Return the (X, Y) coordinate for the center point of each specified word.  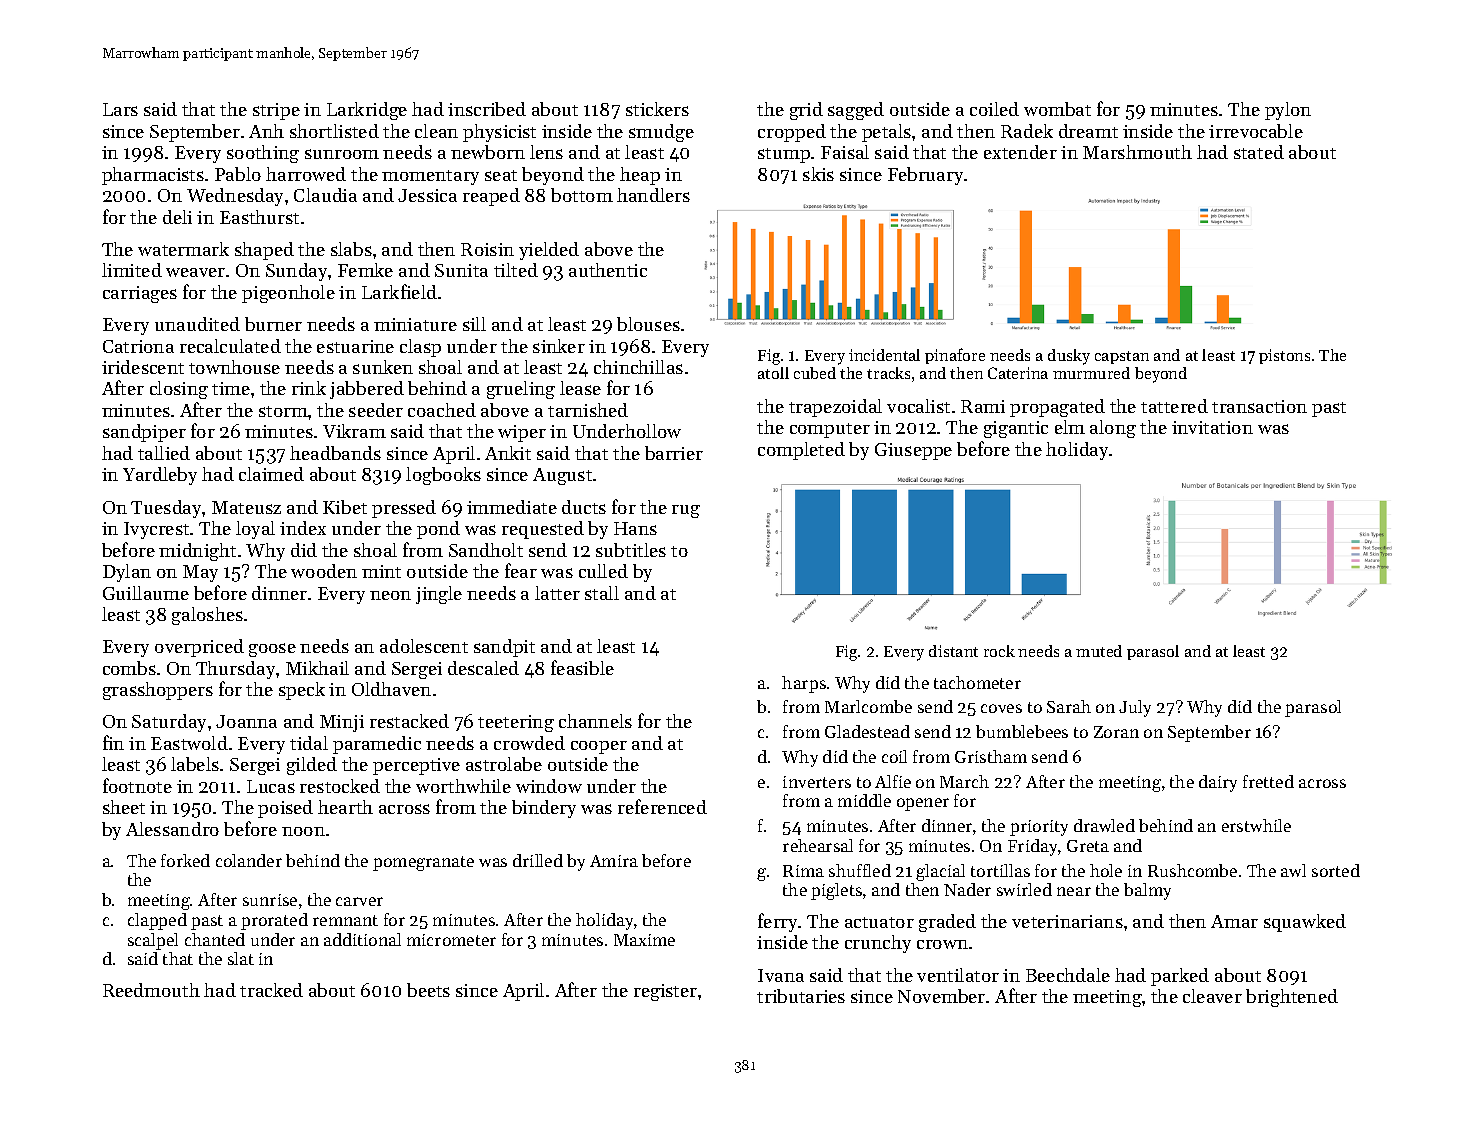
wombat (1057, 109)
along (1113, 429)
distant (953, 651)
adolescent (424, 646)
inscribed (487, 109)
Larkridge (367, 111)
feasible (582, 667)
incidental (884, 355)
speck (302, 691)
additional (362, 939)
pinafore (955, 356)
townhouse (234, 367)
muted (1099, 651)
